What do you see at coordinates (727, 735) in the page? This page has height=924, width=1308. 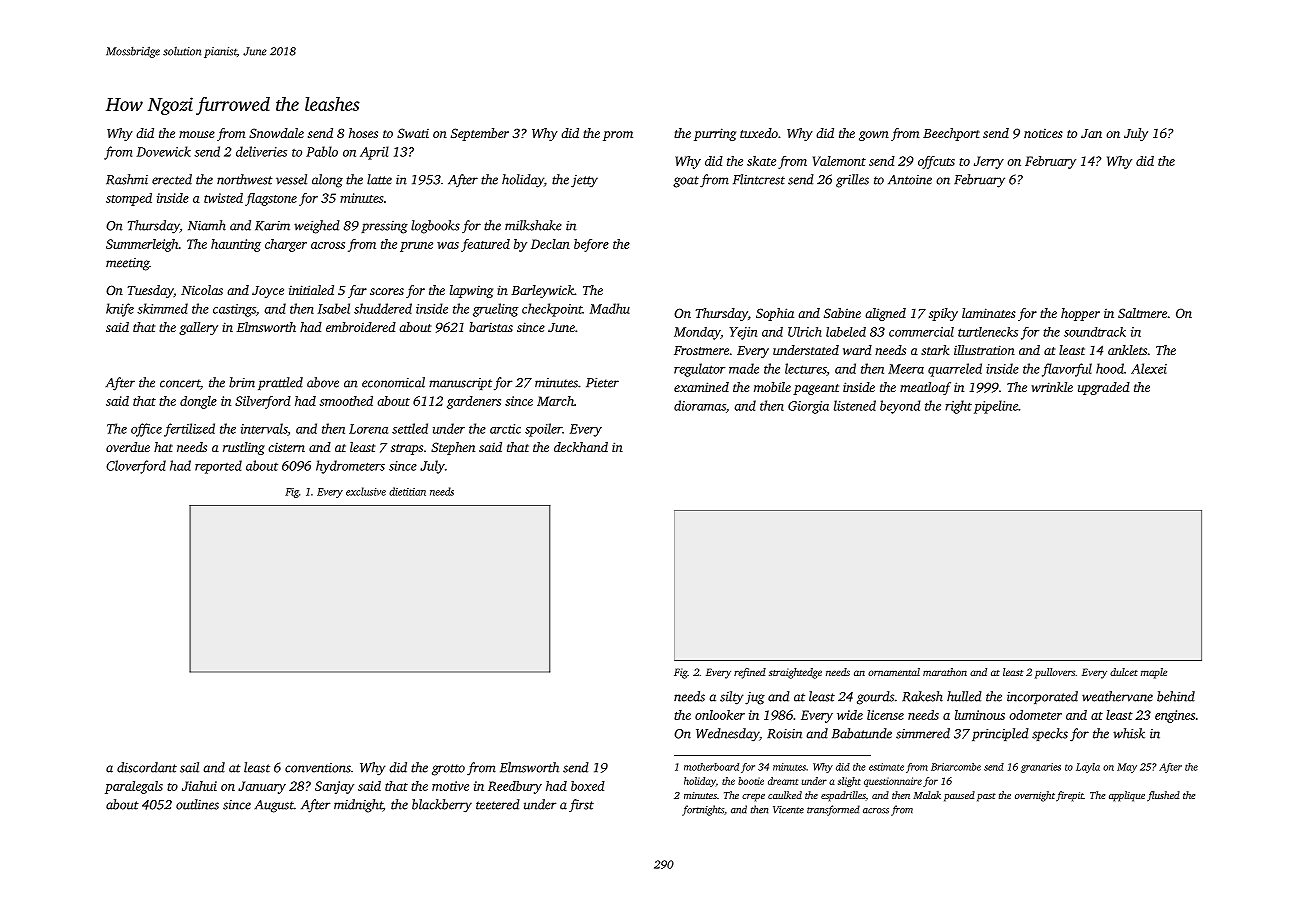 I see `Wednesday` at bounding box center [727, 735].
